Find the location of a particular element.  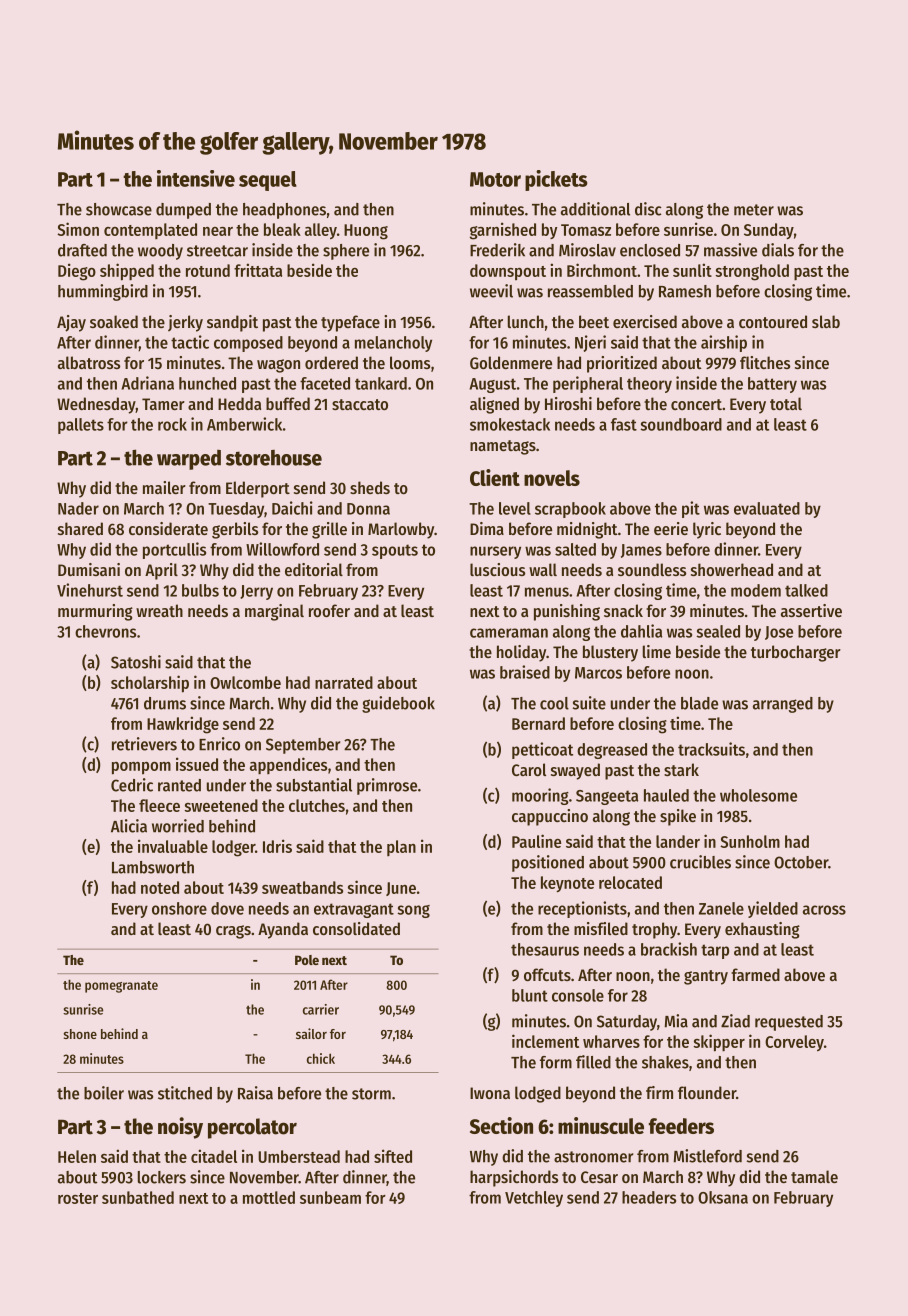

melancholy is located at coordinates (393, 344).
